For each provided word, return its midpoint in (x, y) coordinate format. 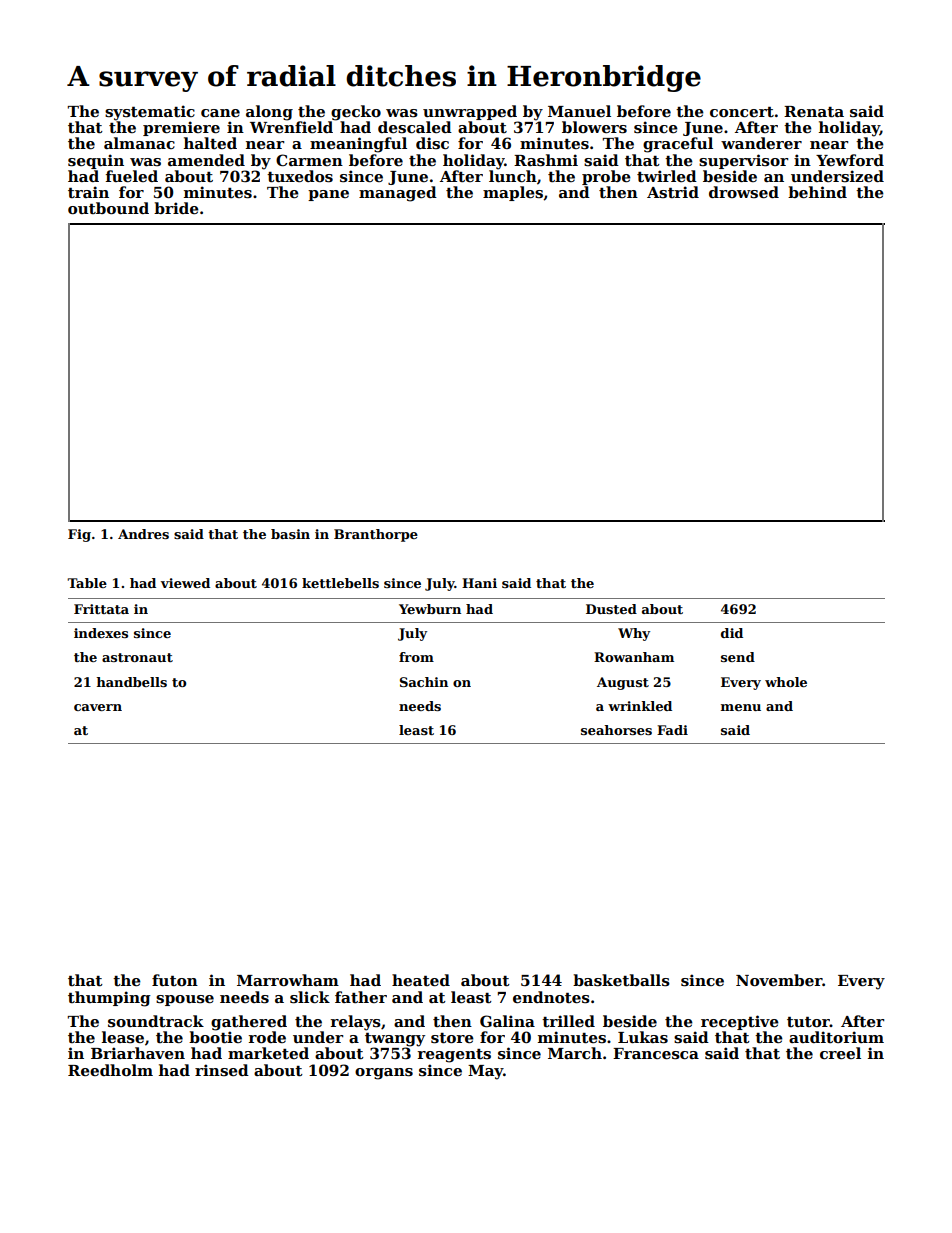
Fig (79, 535)
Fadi (672, 730)
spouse (185, 1000)
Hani (479, 583)
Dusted (611, 609)
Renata (814, 111)
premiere (181, 128)
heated (421, 980)
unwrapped (470, 112)
